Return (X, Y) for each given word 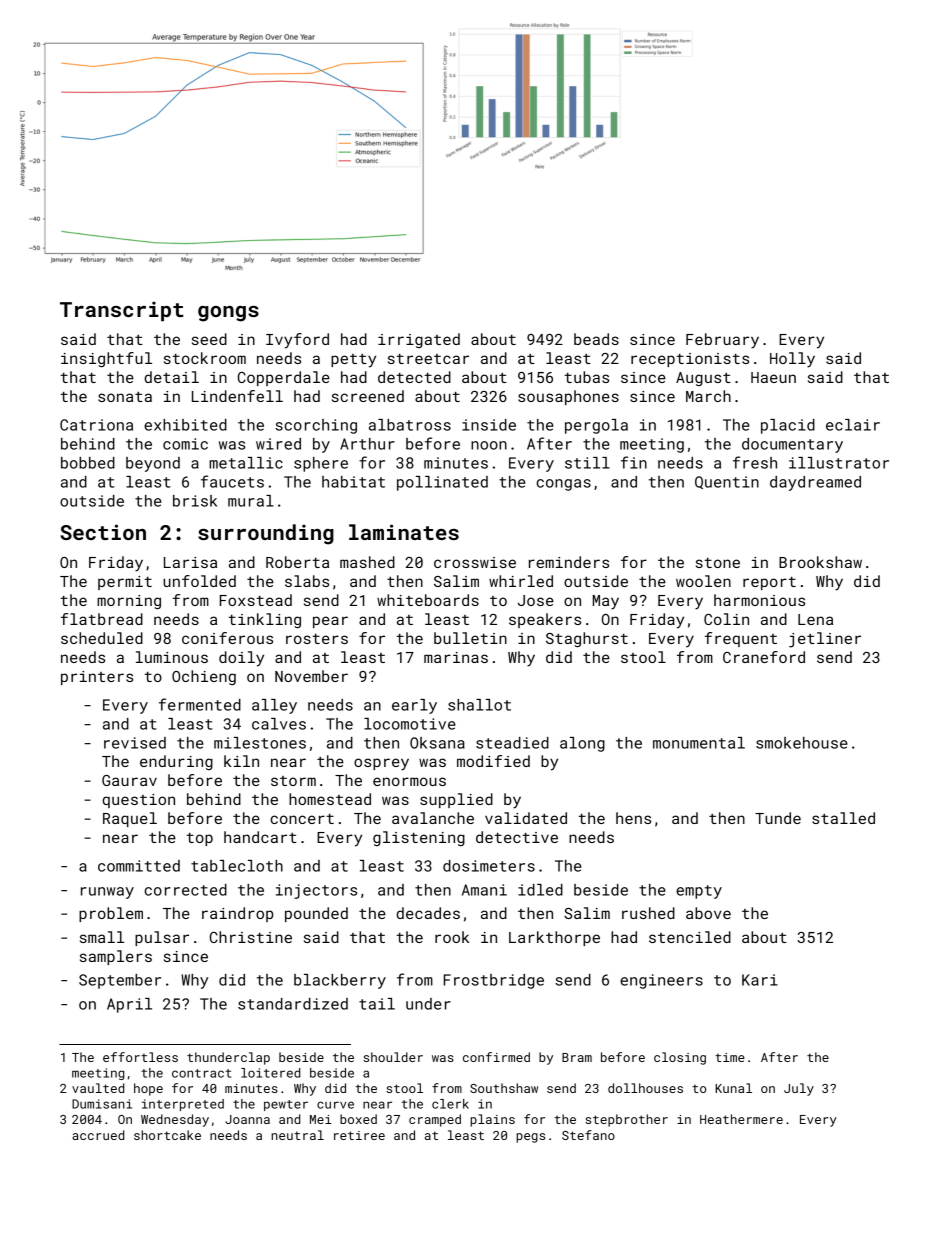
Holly (792, 360)
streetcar (428, 359)
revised (135, 743)
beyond (153, 464)
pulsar (162, 938)
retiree (359, 1135)
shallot (479, 705)
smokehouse (802, 743)
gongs (228, 314)
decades (428, 913)
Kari (760, 980)
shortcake (167, 1135)
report (769, 583)
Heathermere (741, 1119)
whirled (521, 581)
